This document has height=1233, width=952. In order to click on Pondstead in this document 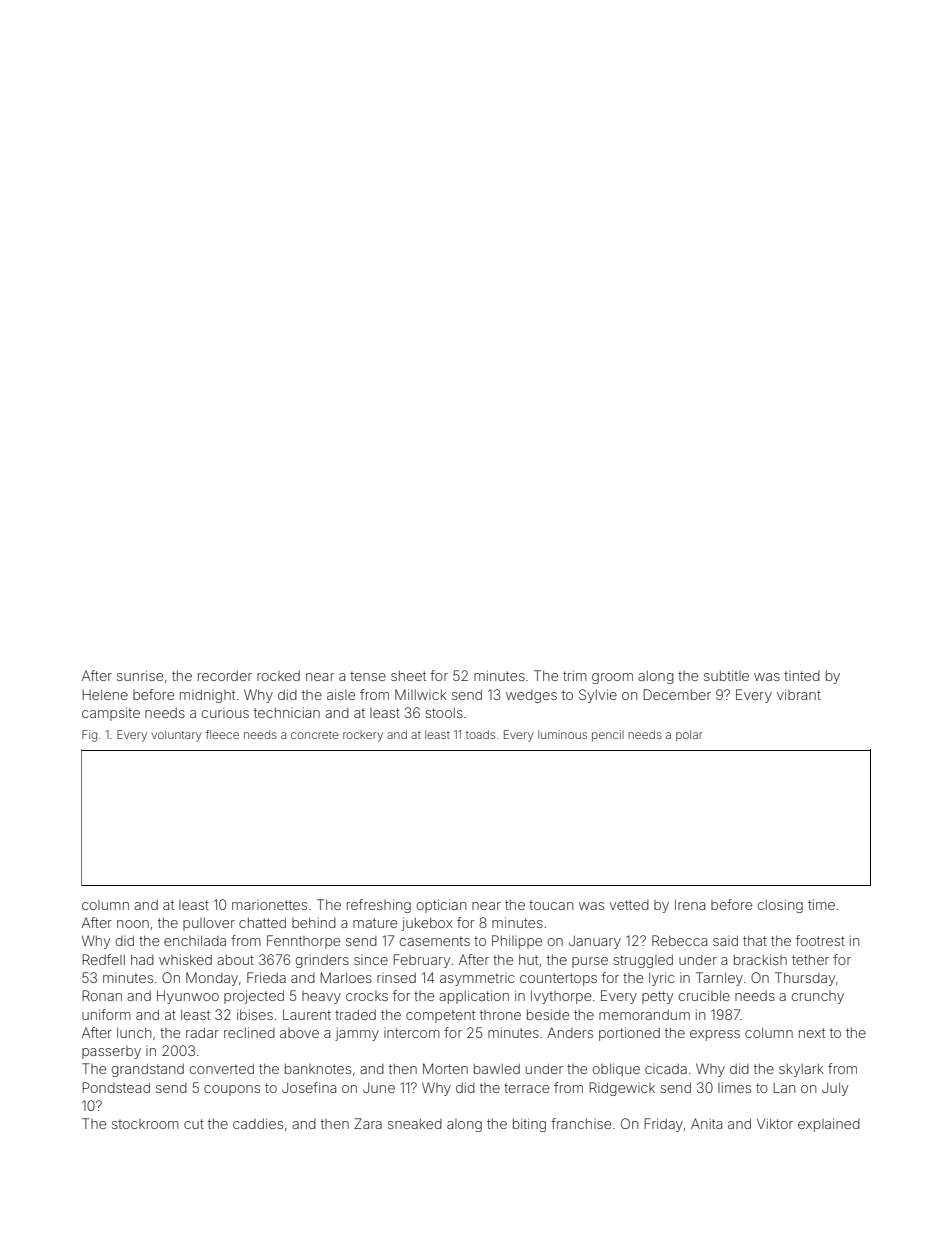, I will do `click(116, 1087)`.
